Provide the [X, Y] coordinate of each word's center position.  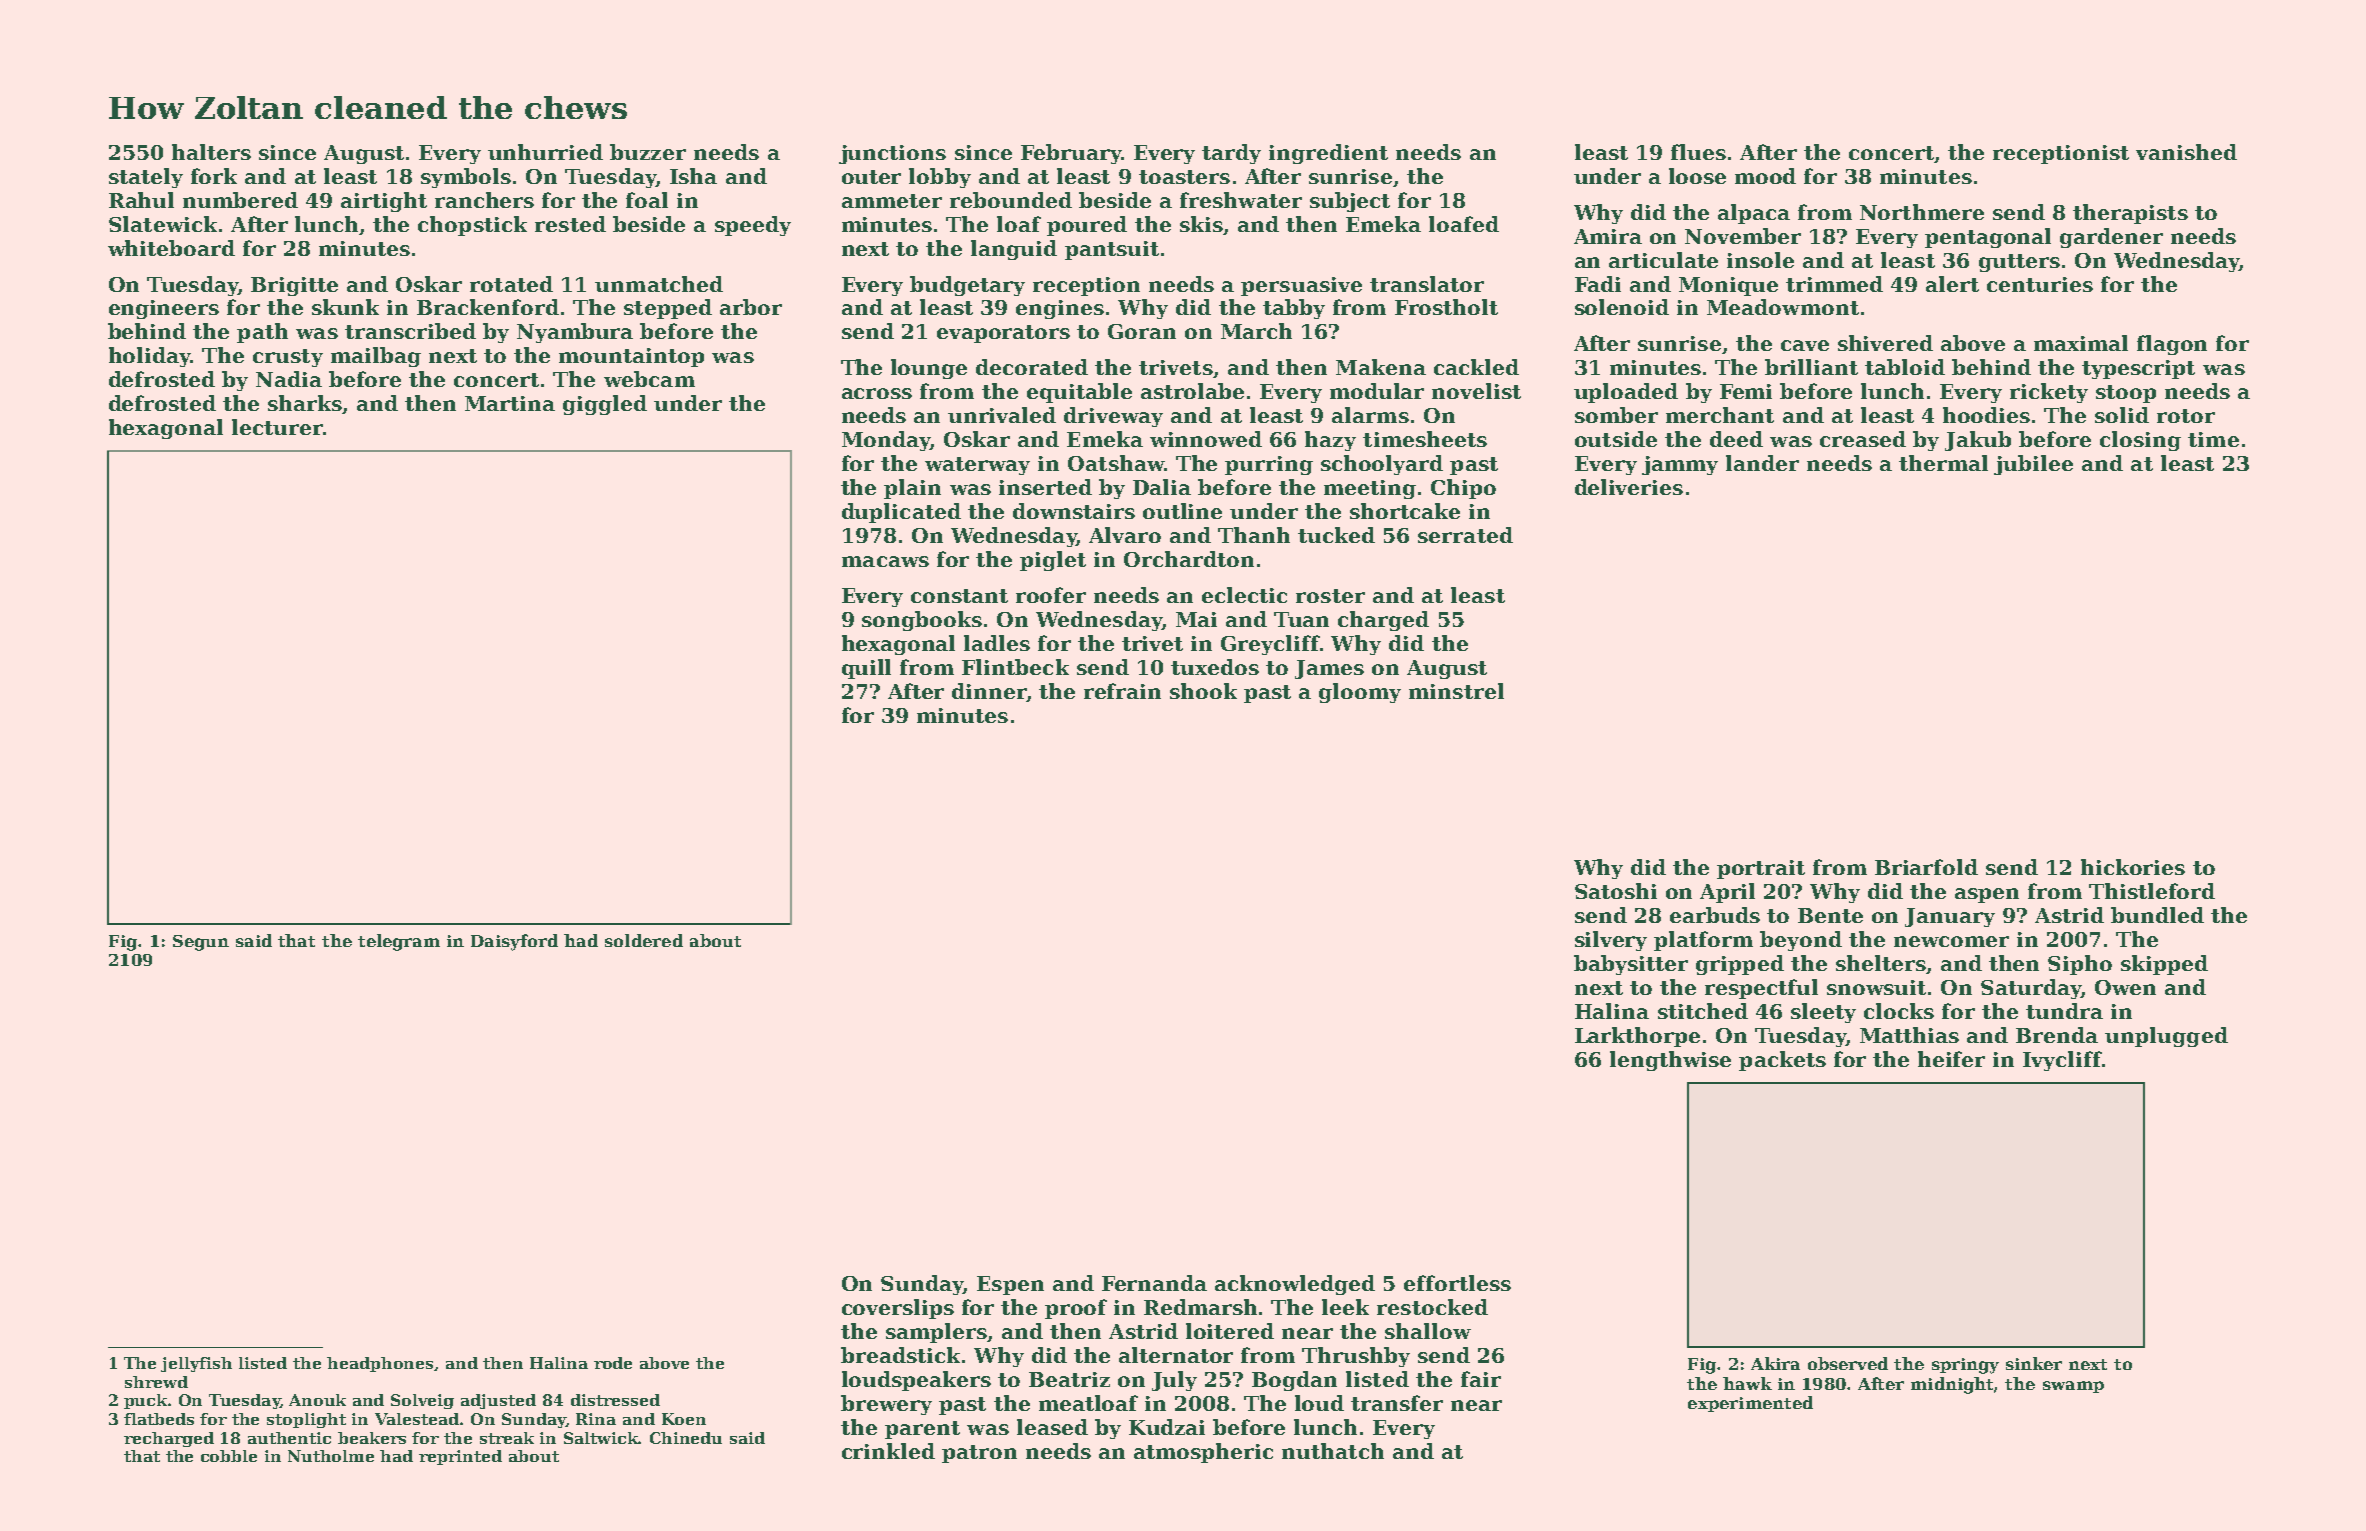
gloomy [1360, 693]
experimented [1750, 1404]
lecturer [277, 427]
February [1071, 154]
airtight [384, 202]
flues [1698, 152]
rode [613, 1363]
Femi [1746, 391]
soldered [644, 940]
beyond [1801, 941]
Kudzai [1167, 1427]
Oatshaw [1116, 463]
